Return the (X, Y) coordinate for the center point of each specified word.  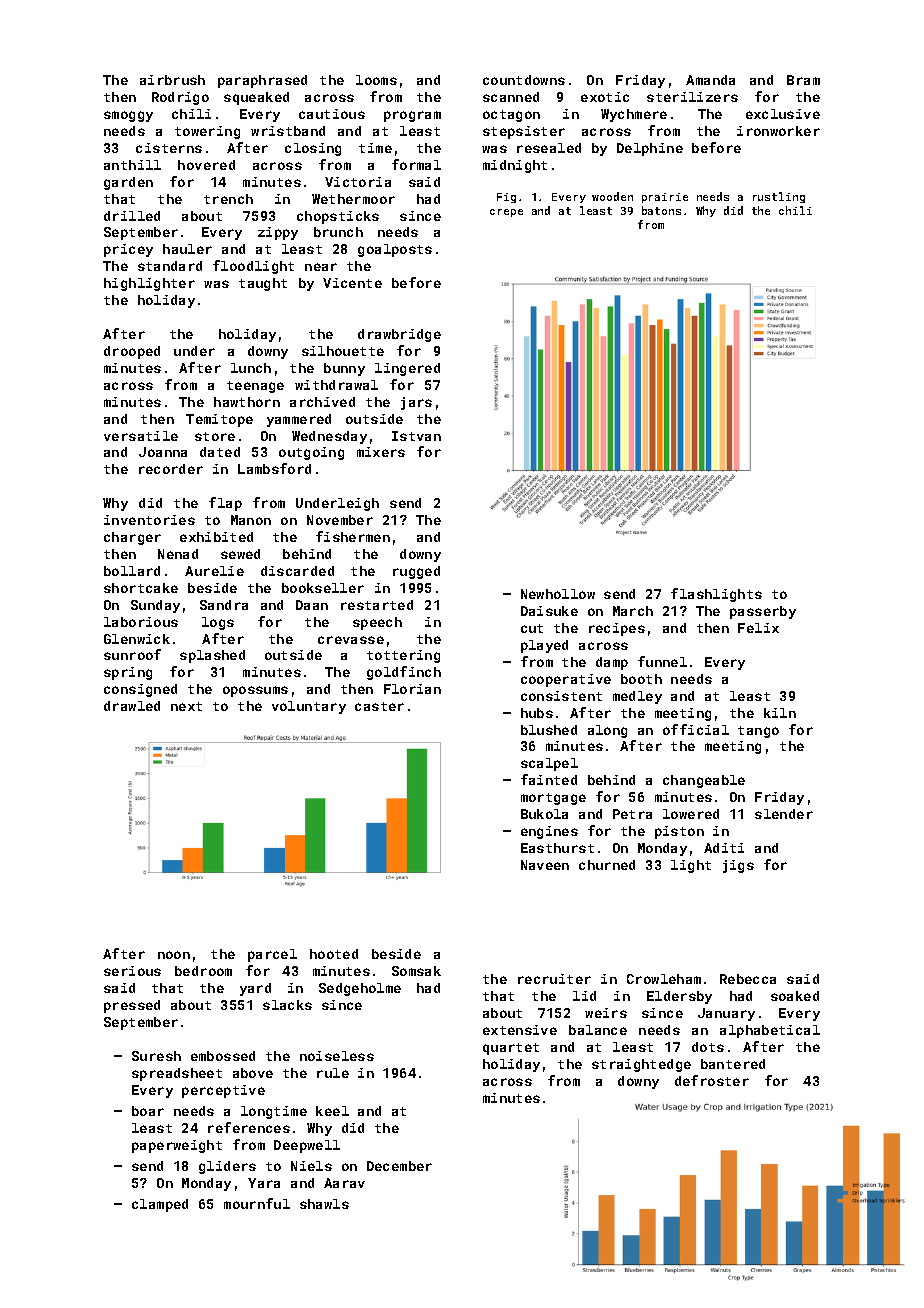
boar (148, 1111)
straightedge (641, 1065)
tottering (403, 656)
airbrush (172, 80)
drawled (132, 706)
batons (661, 210)
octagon (511, 116)
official (696, 729)
